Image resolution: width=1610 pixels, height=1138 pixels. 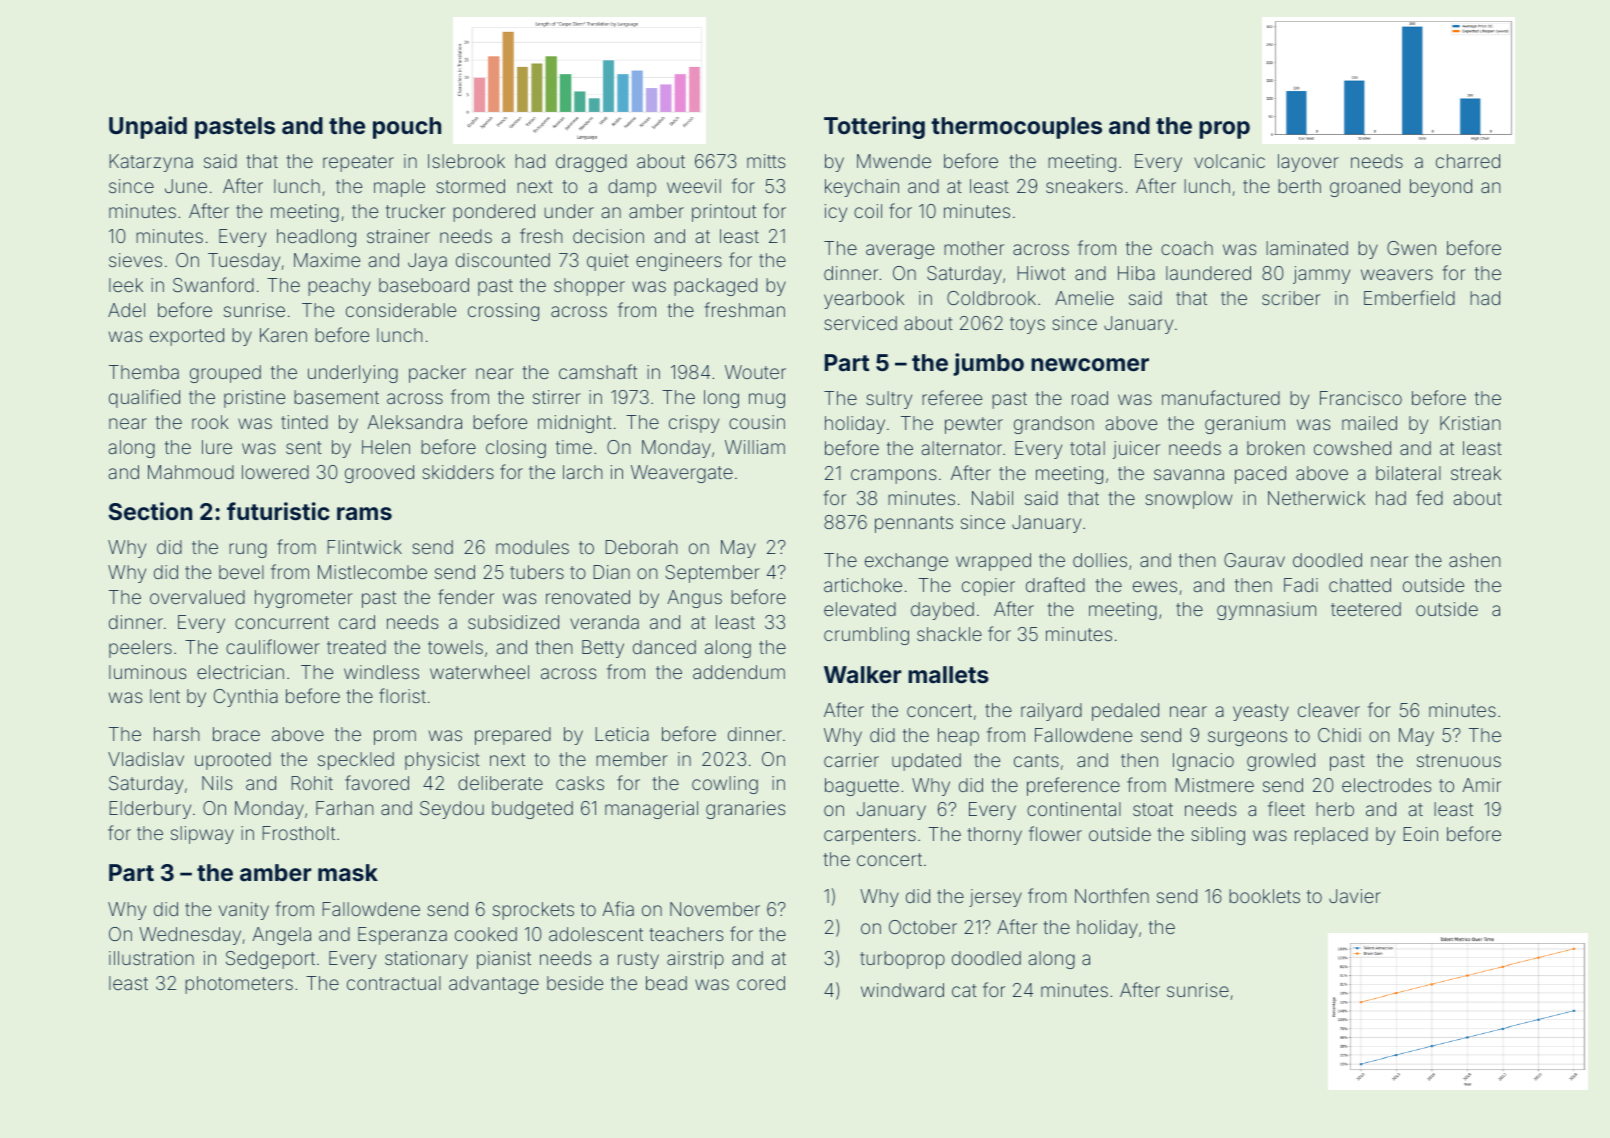 I want to click on Unpaid, so click(x=148, y=127).
